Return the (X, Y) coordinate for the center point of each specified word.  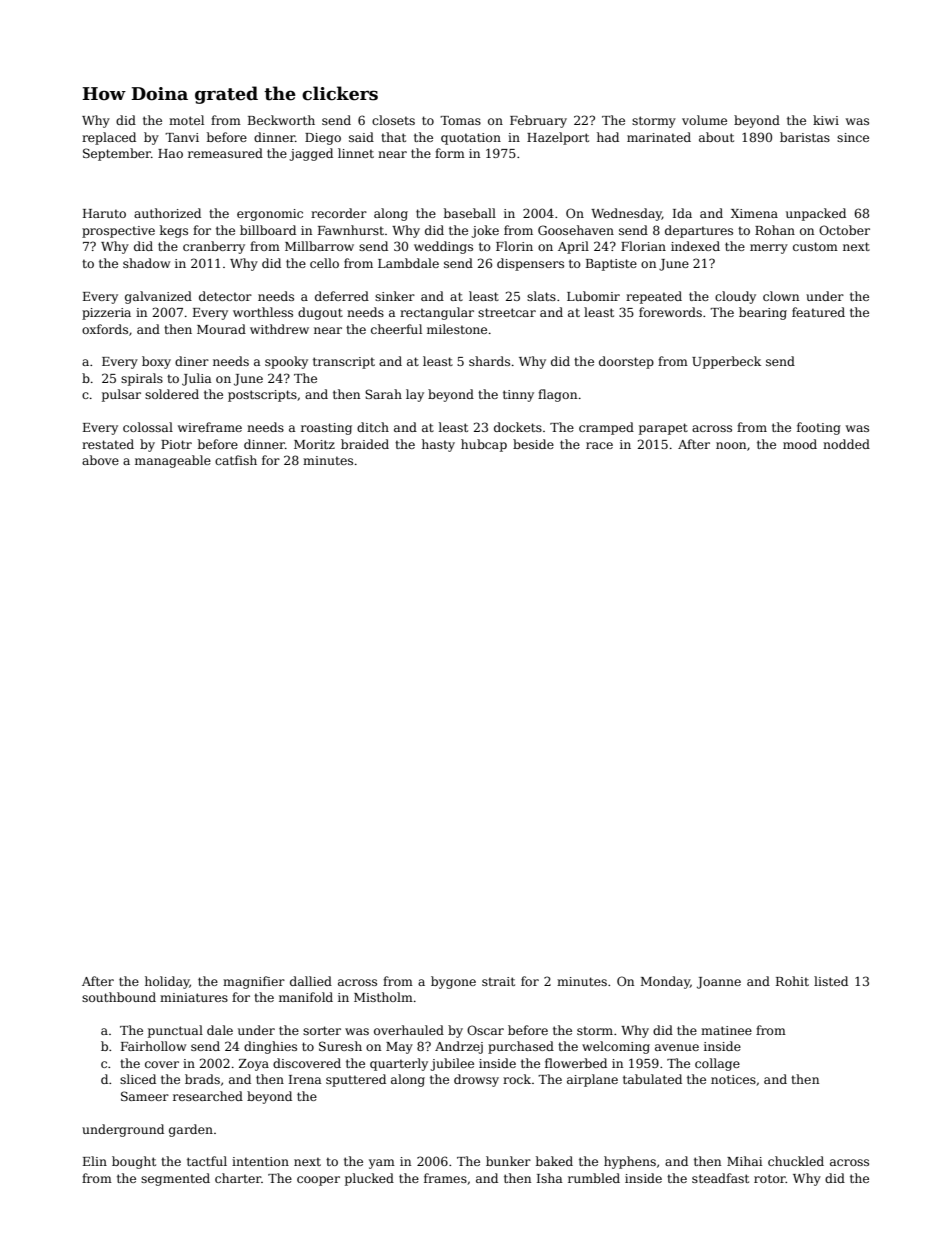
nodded (846, 444)
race (599, 445)
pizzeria (106, 314)
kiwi (826, 120)
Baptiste (611, 265)
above (100, 460)
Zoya (254, 1065)
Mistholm (383, 997)
